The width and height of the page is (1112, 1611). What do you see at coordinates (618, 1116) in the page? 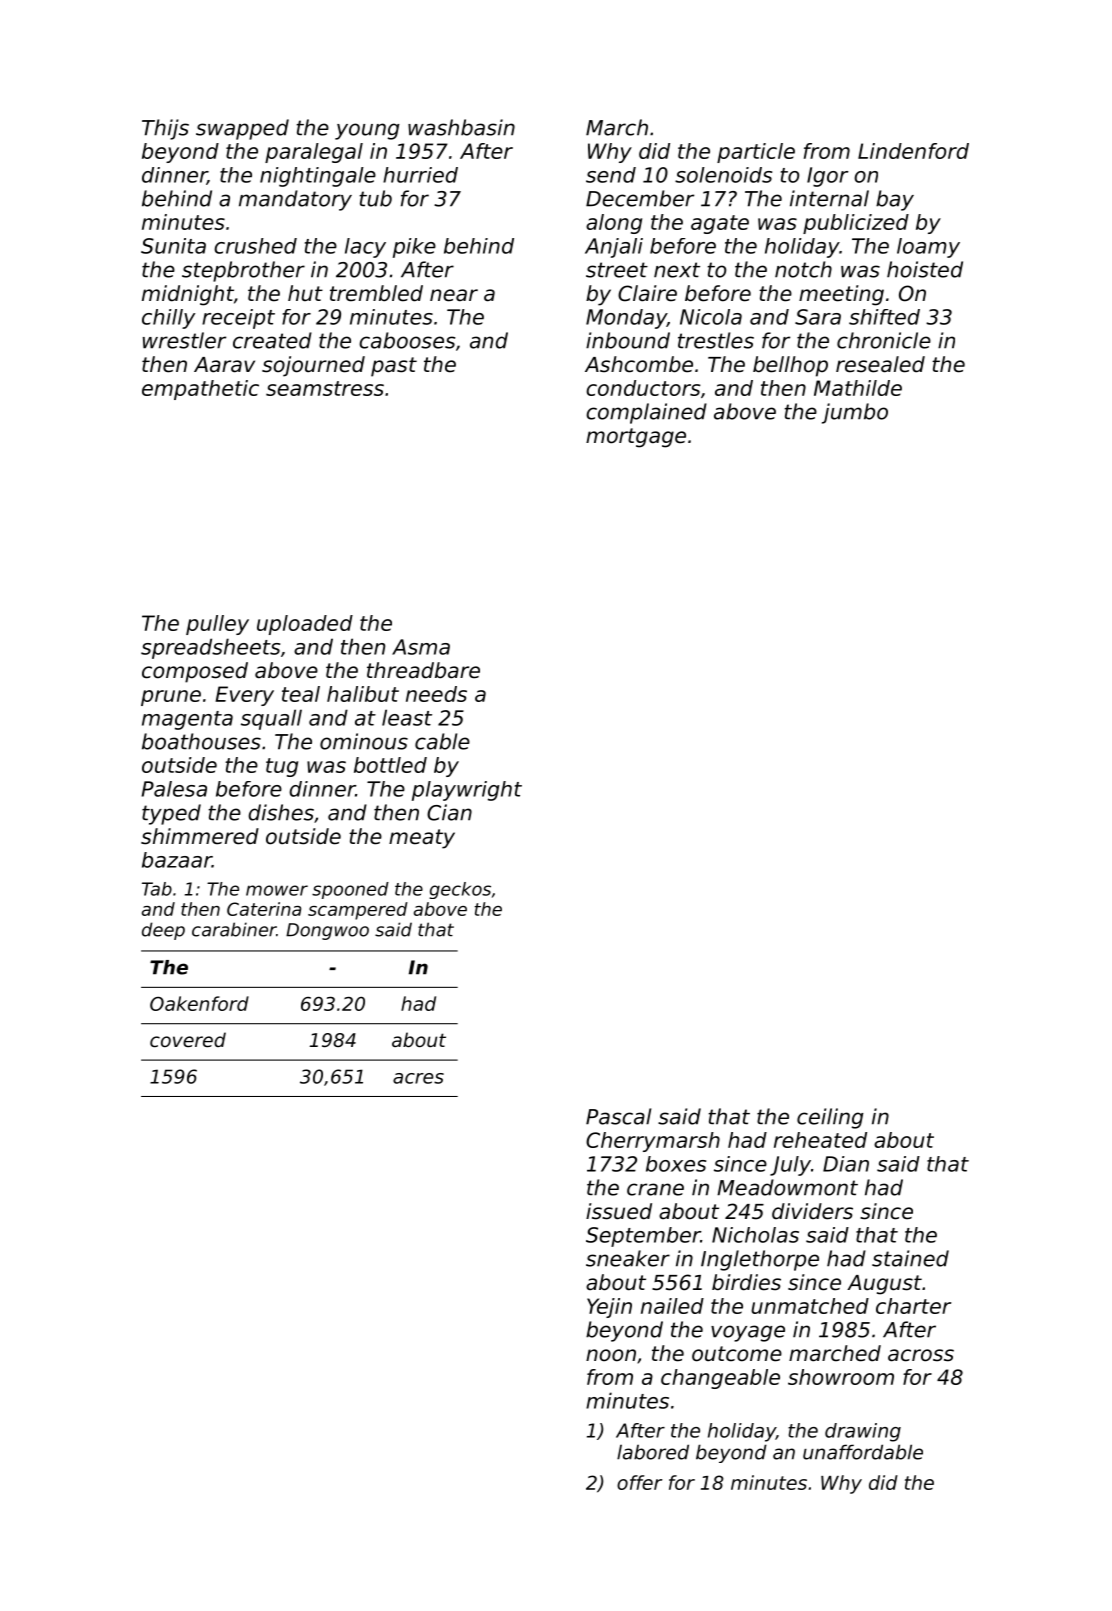
I see `Pascal` at bounding box center [618, 1116].
